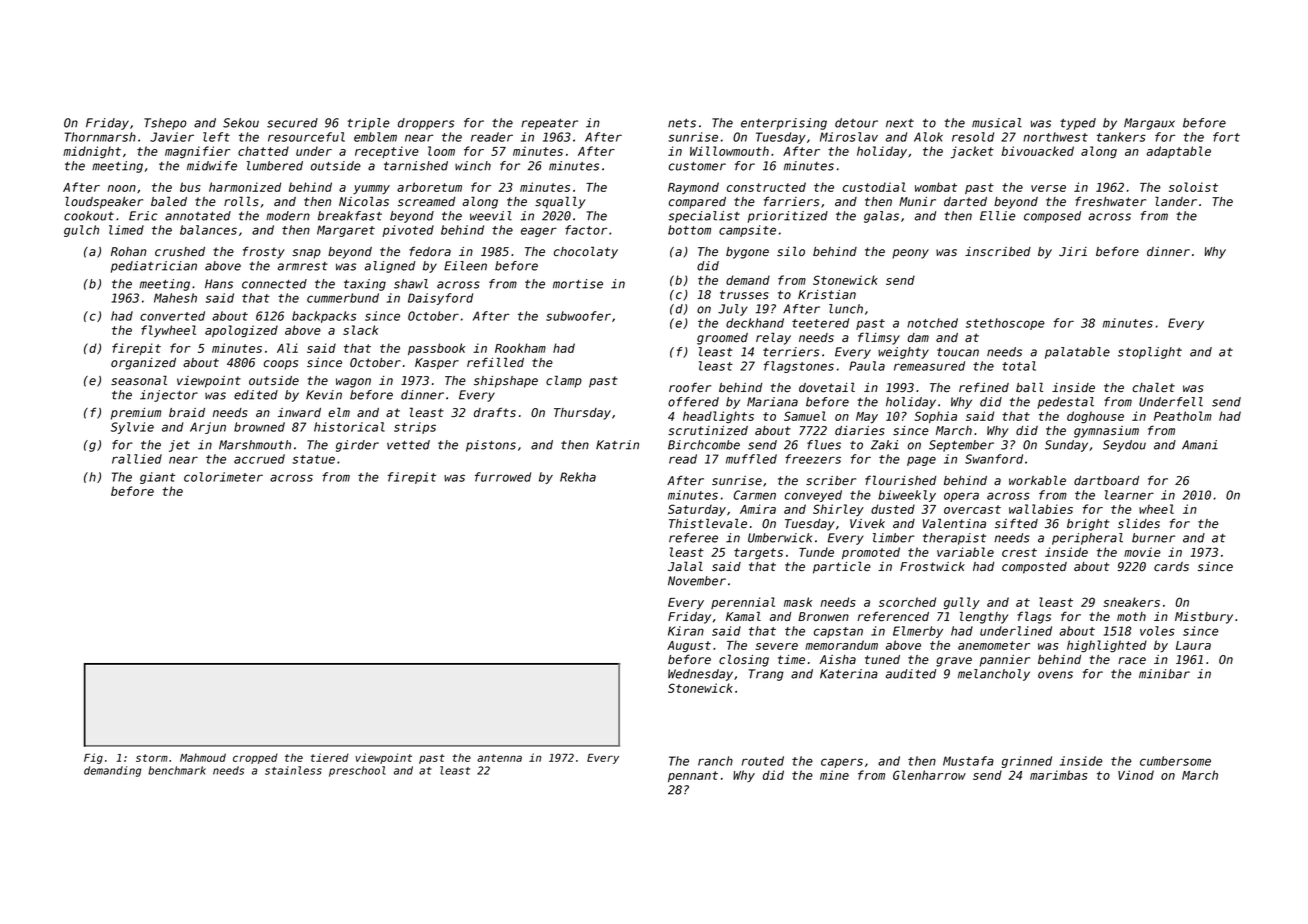  I want to click on Kiran, so click(686, 631).
